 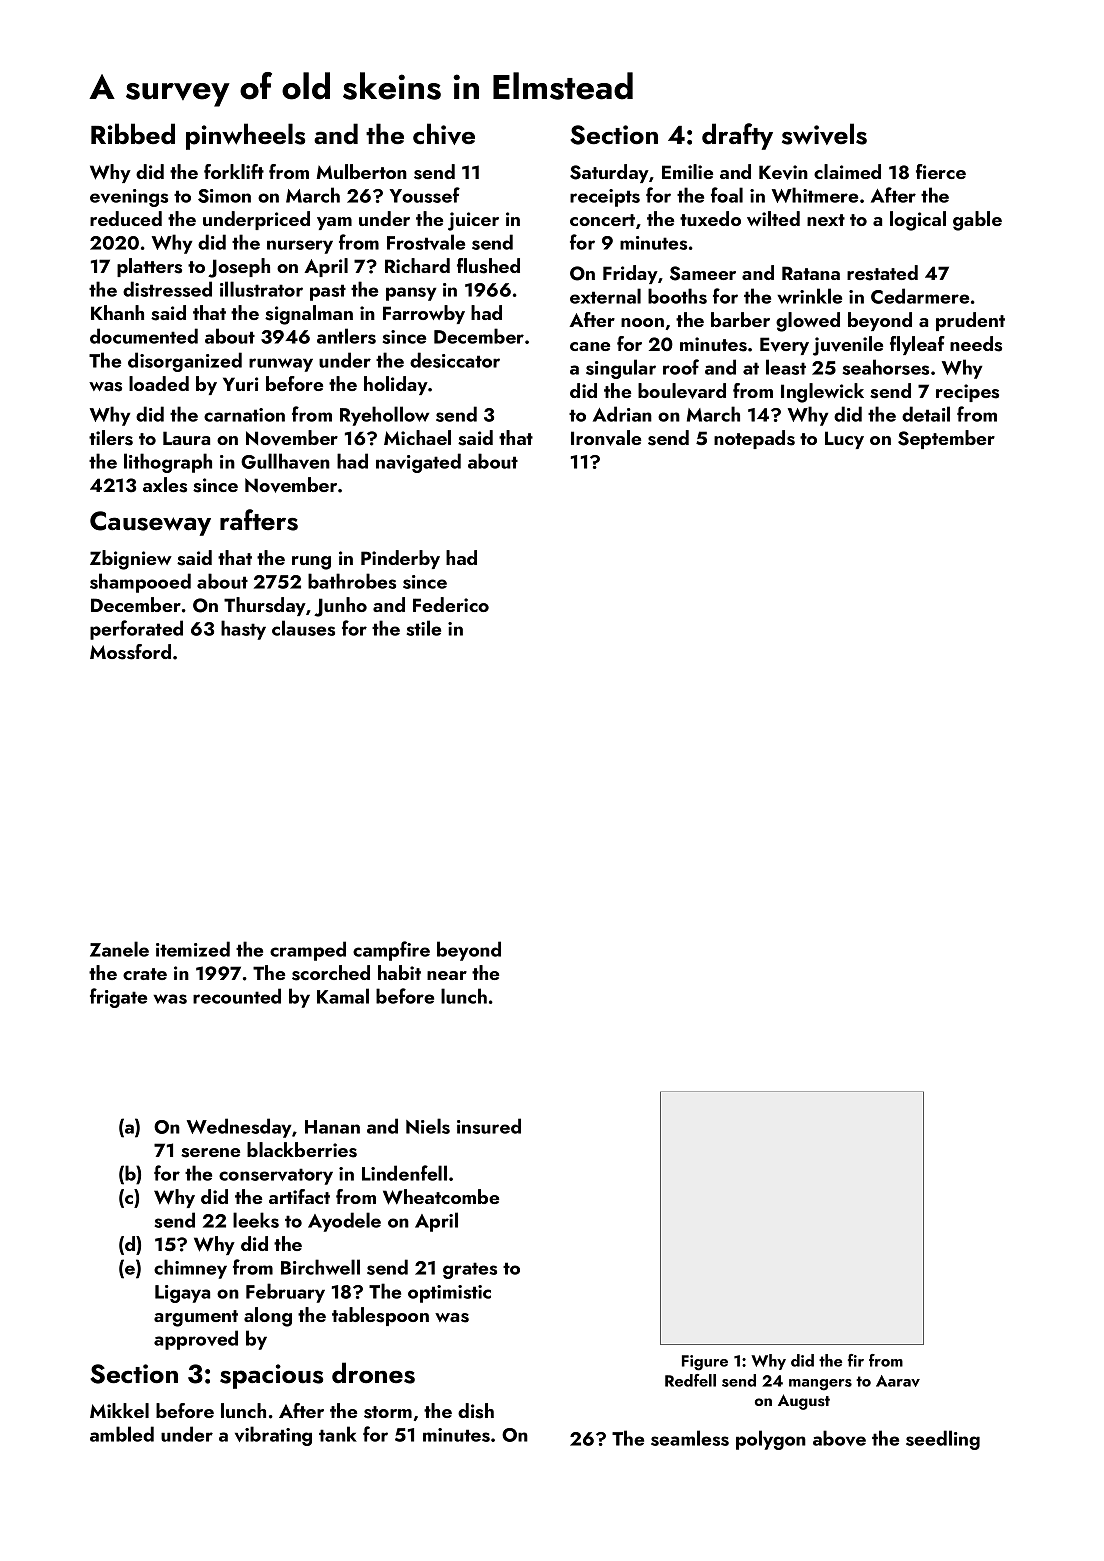 I want to click on Mossford, so click(x=130, y=652).
